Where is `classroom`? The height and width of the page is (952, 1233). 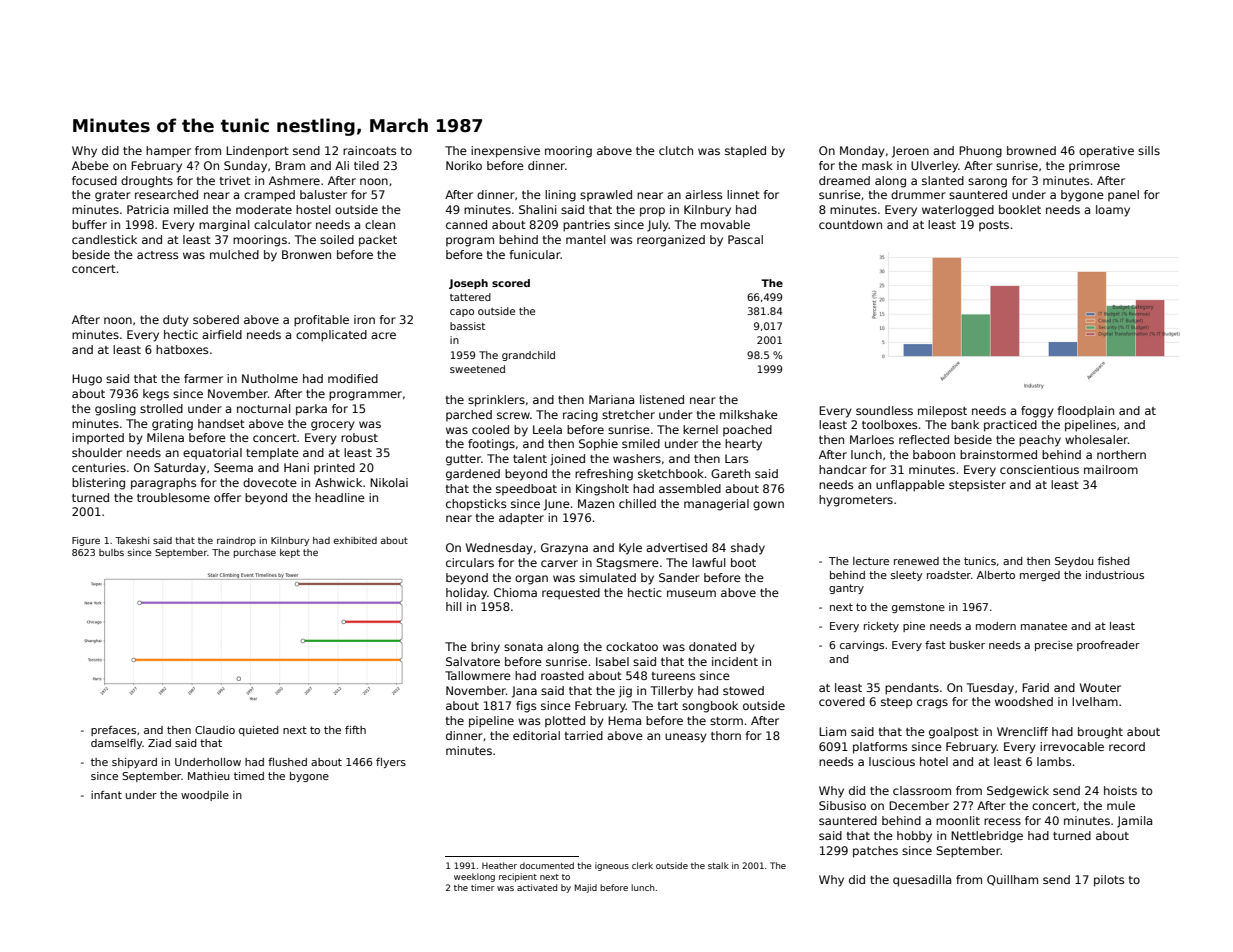 classroom is located at coordinates (922, 790).
